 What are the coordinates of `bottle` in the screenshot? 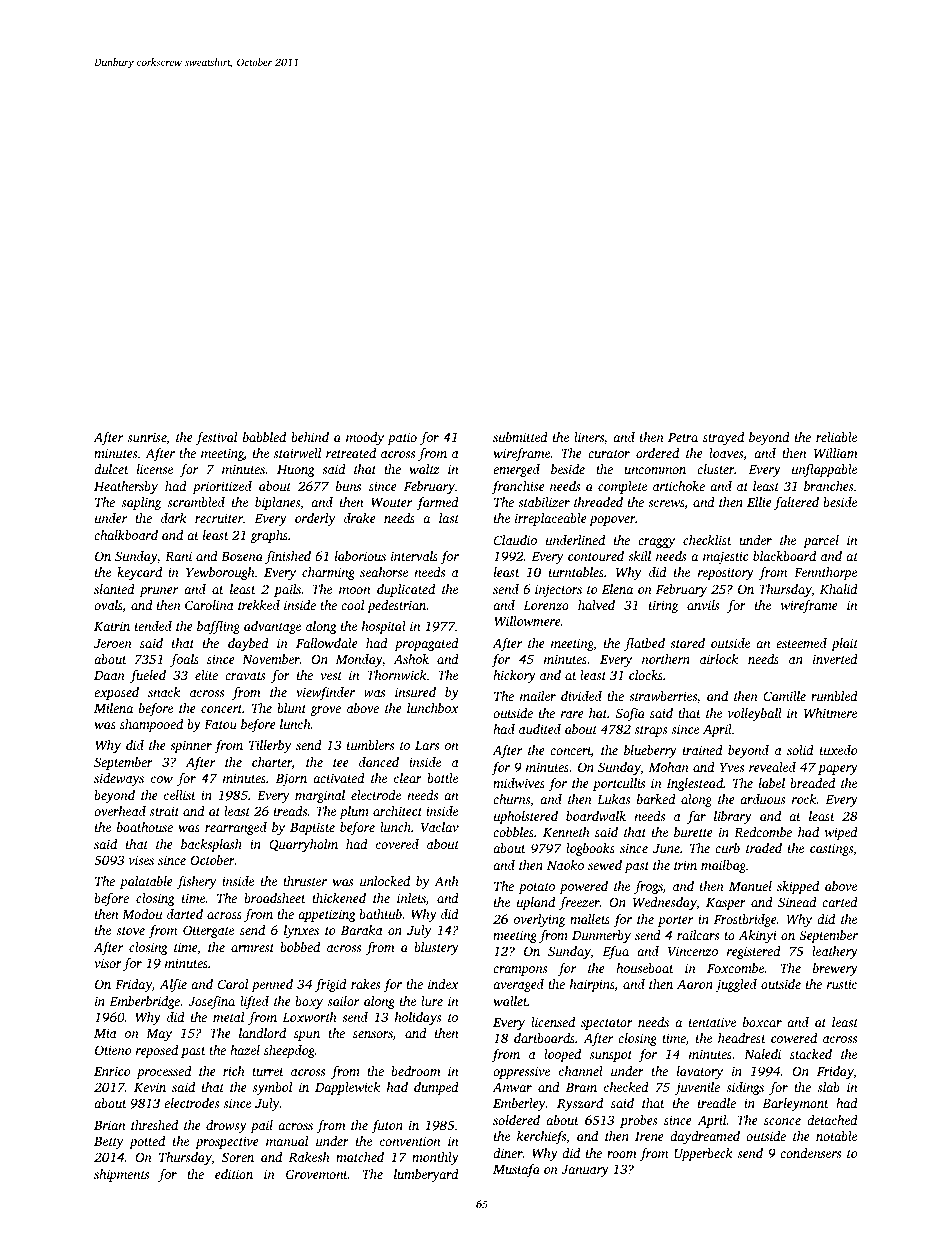 It's located at (442, 778).
